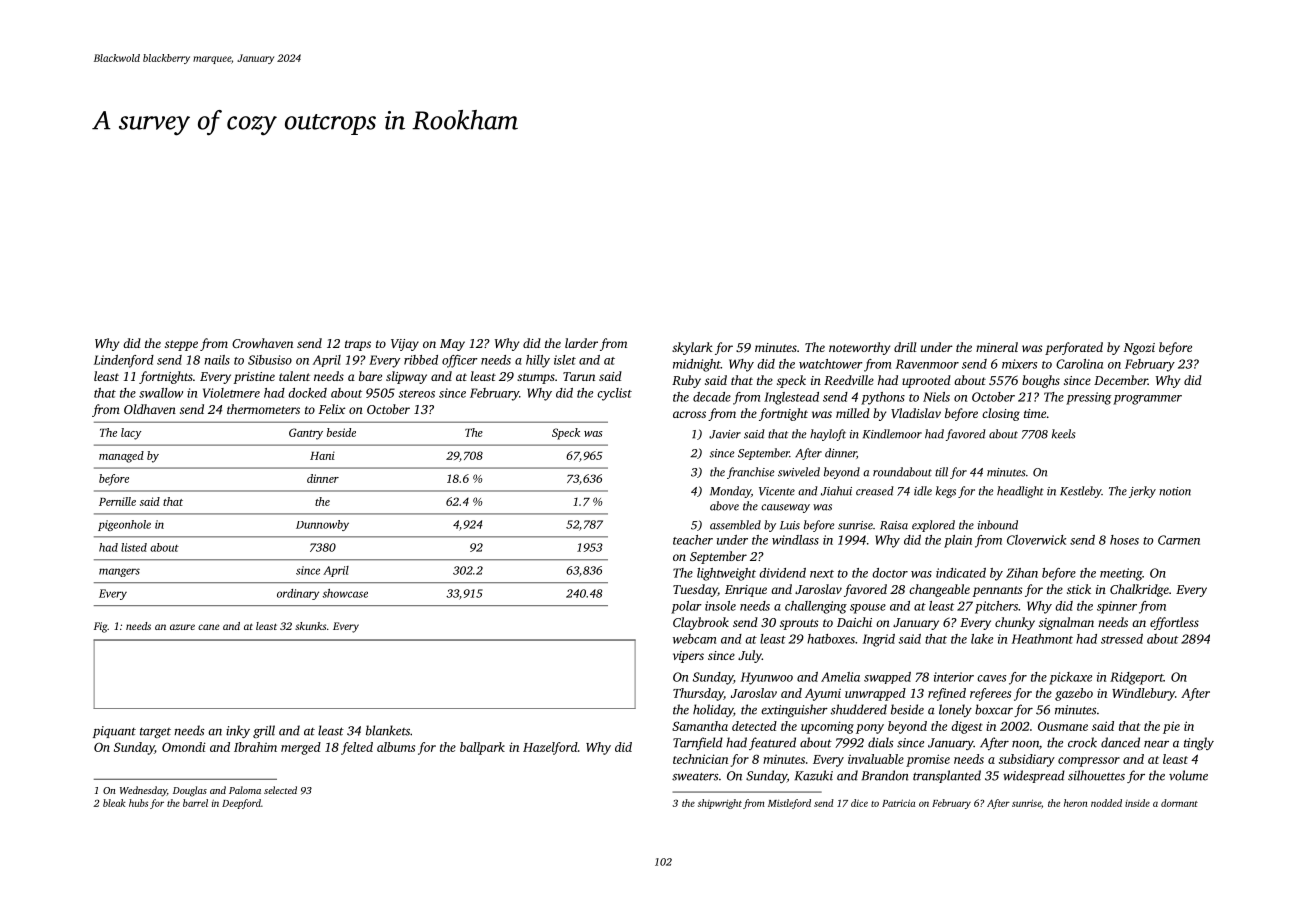 This screenshot has height=924, width=1308. What do you see at coordinates (134, 547) in the screenshot?
I see `listed` at bounding box center [134, 547].
